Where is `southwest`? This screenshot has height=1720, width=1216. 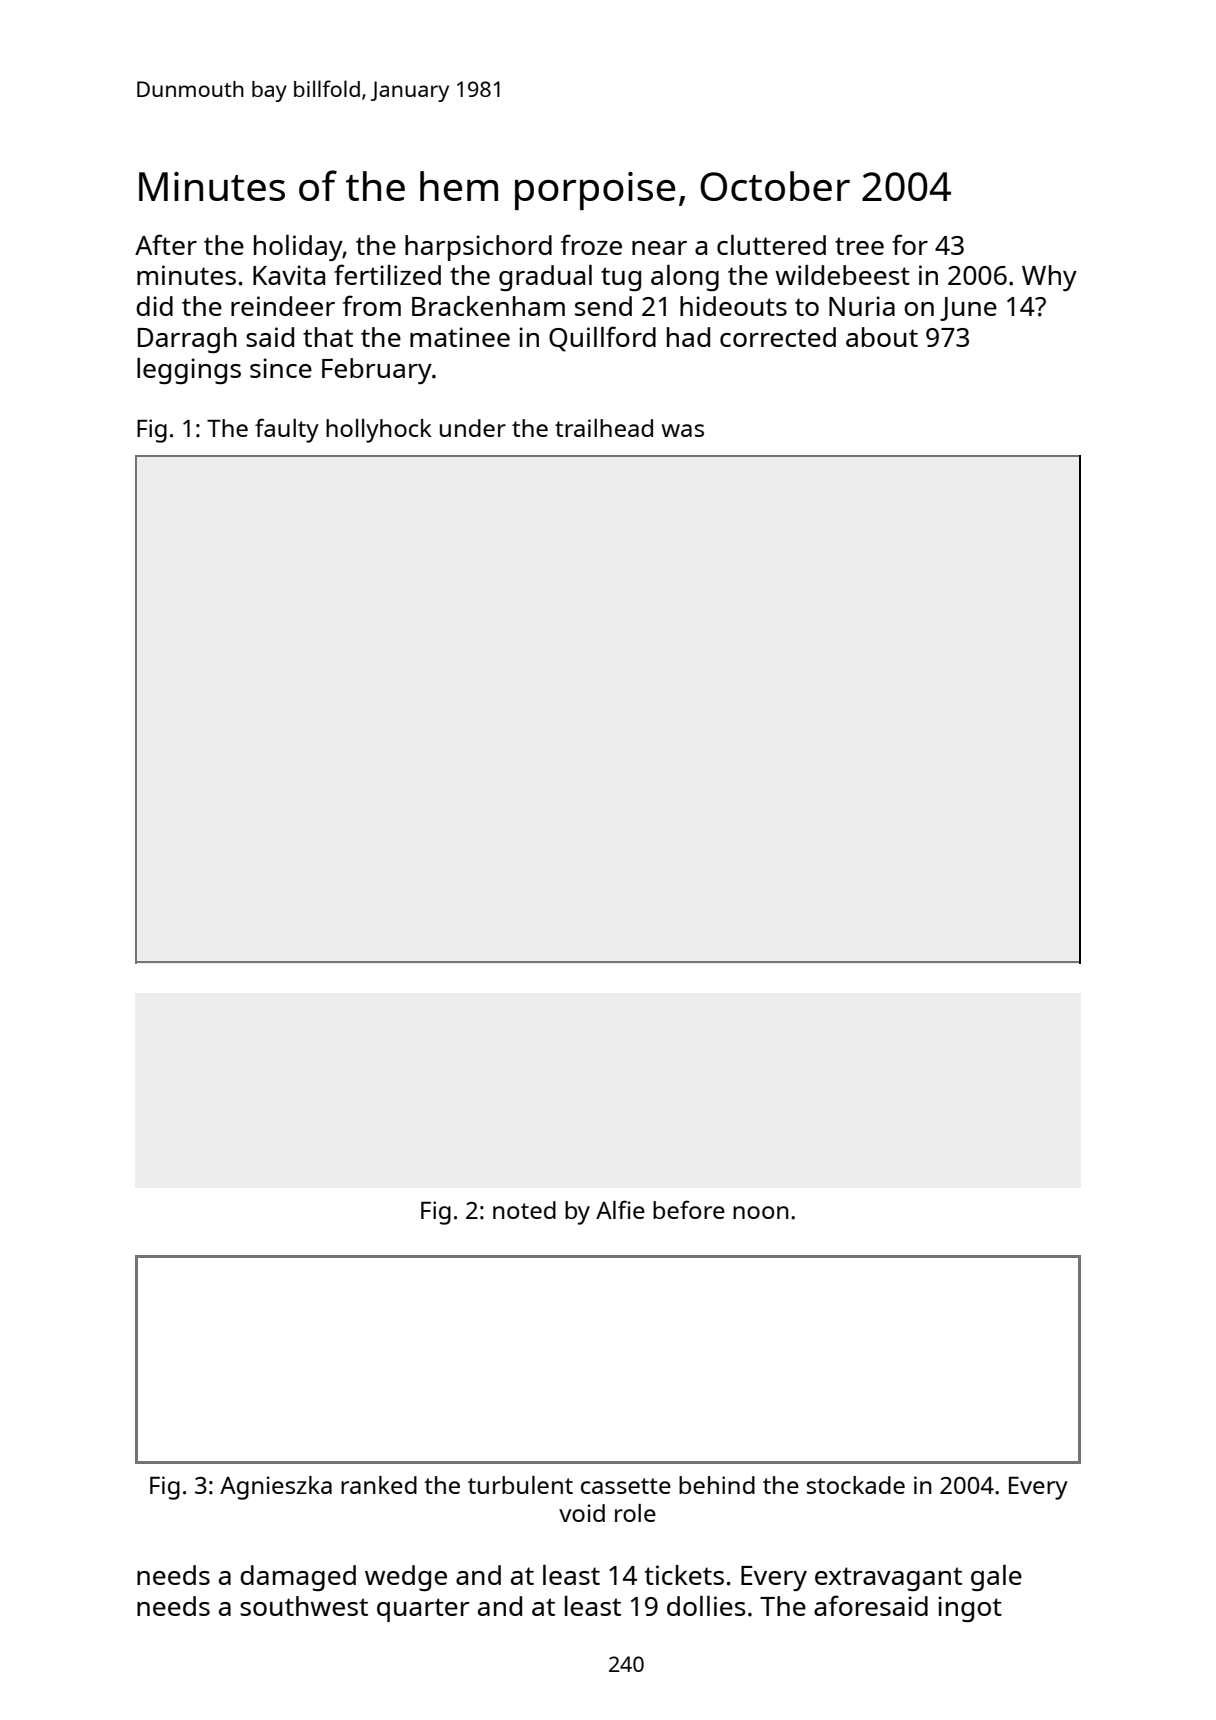 southwest is located at coordinates (304, 1606).
